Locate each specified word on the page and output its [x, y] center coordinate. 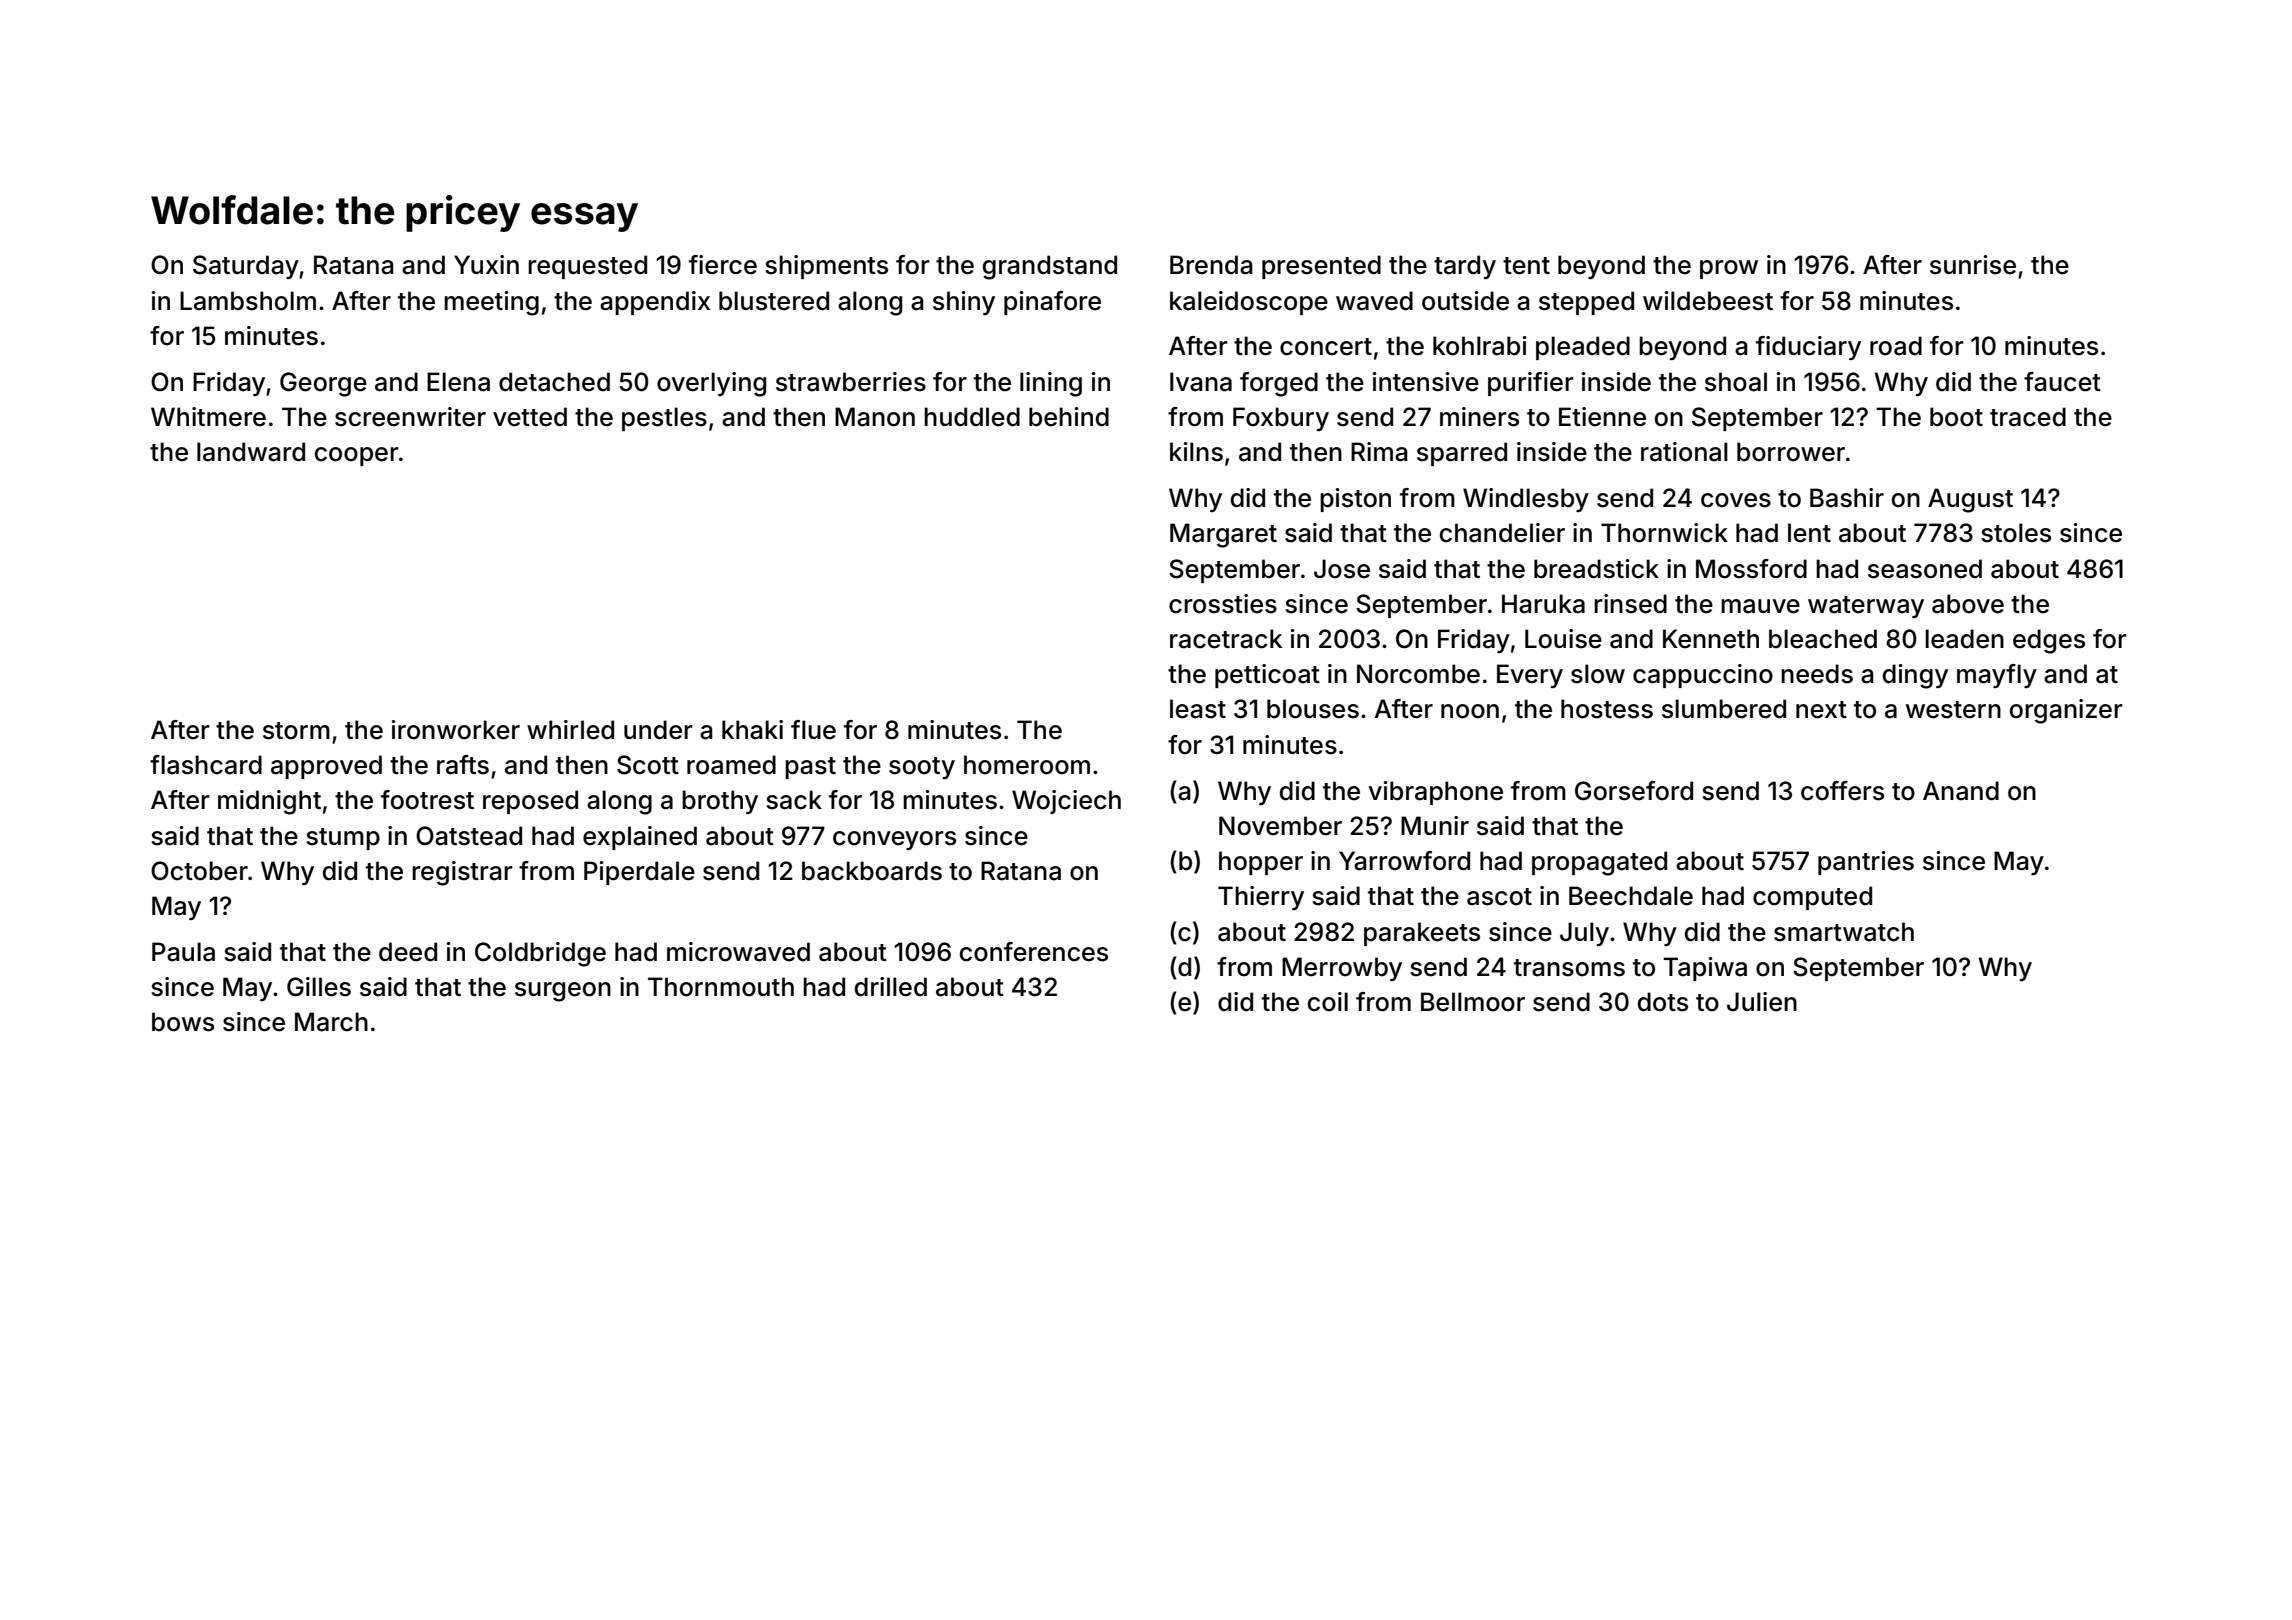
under [658, 730]
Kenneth [1711, 639]
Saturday [246, 267]
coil [1328, 1002]
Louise [1563, 639]
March [331, 1022]
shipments [826, 267]
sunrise [1973, 265]
